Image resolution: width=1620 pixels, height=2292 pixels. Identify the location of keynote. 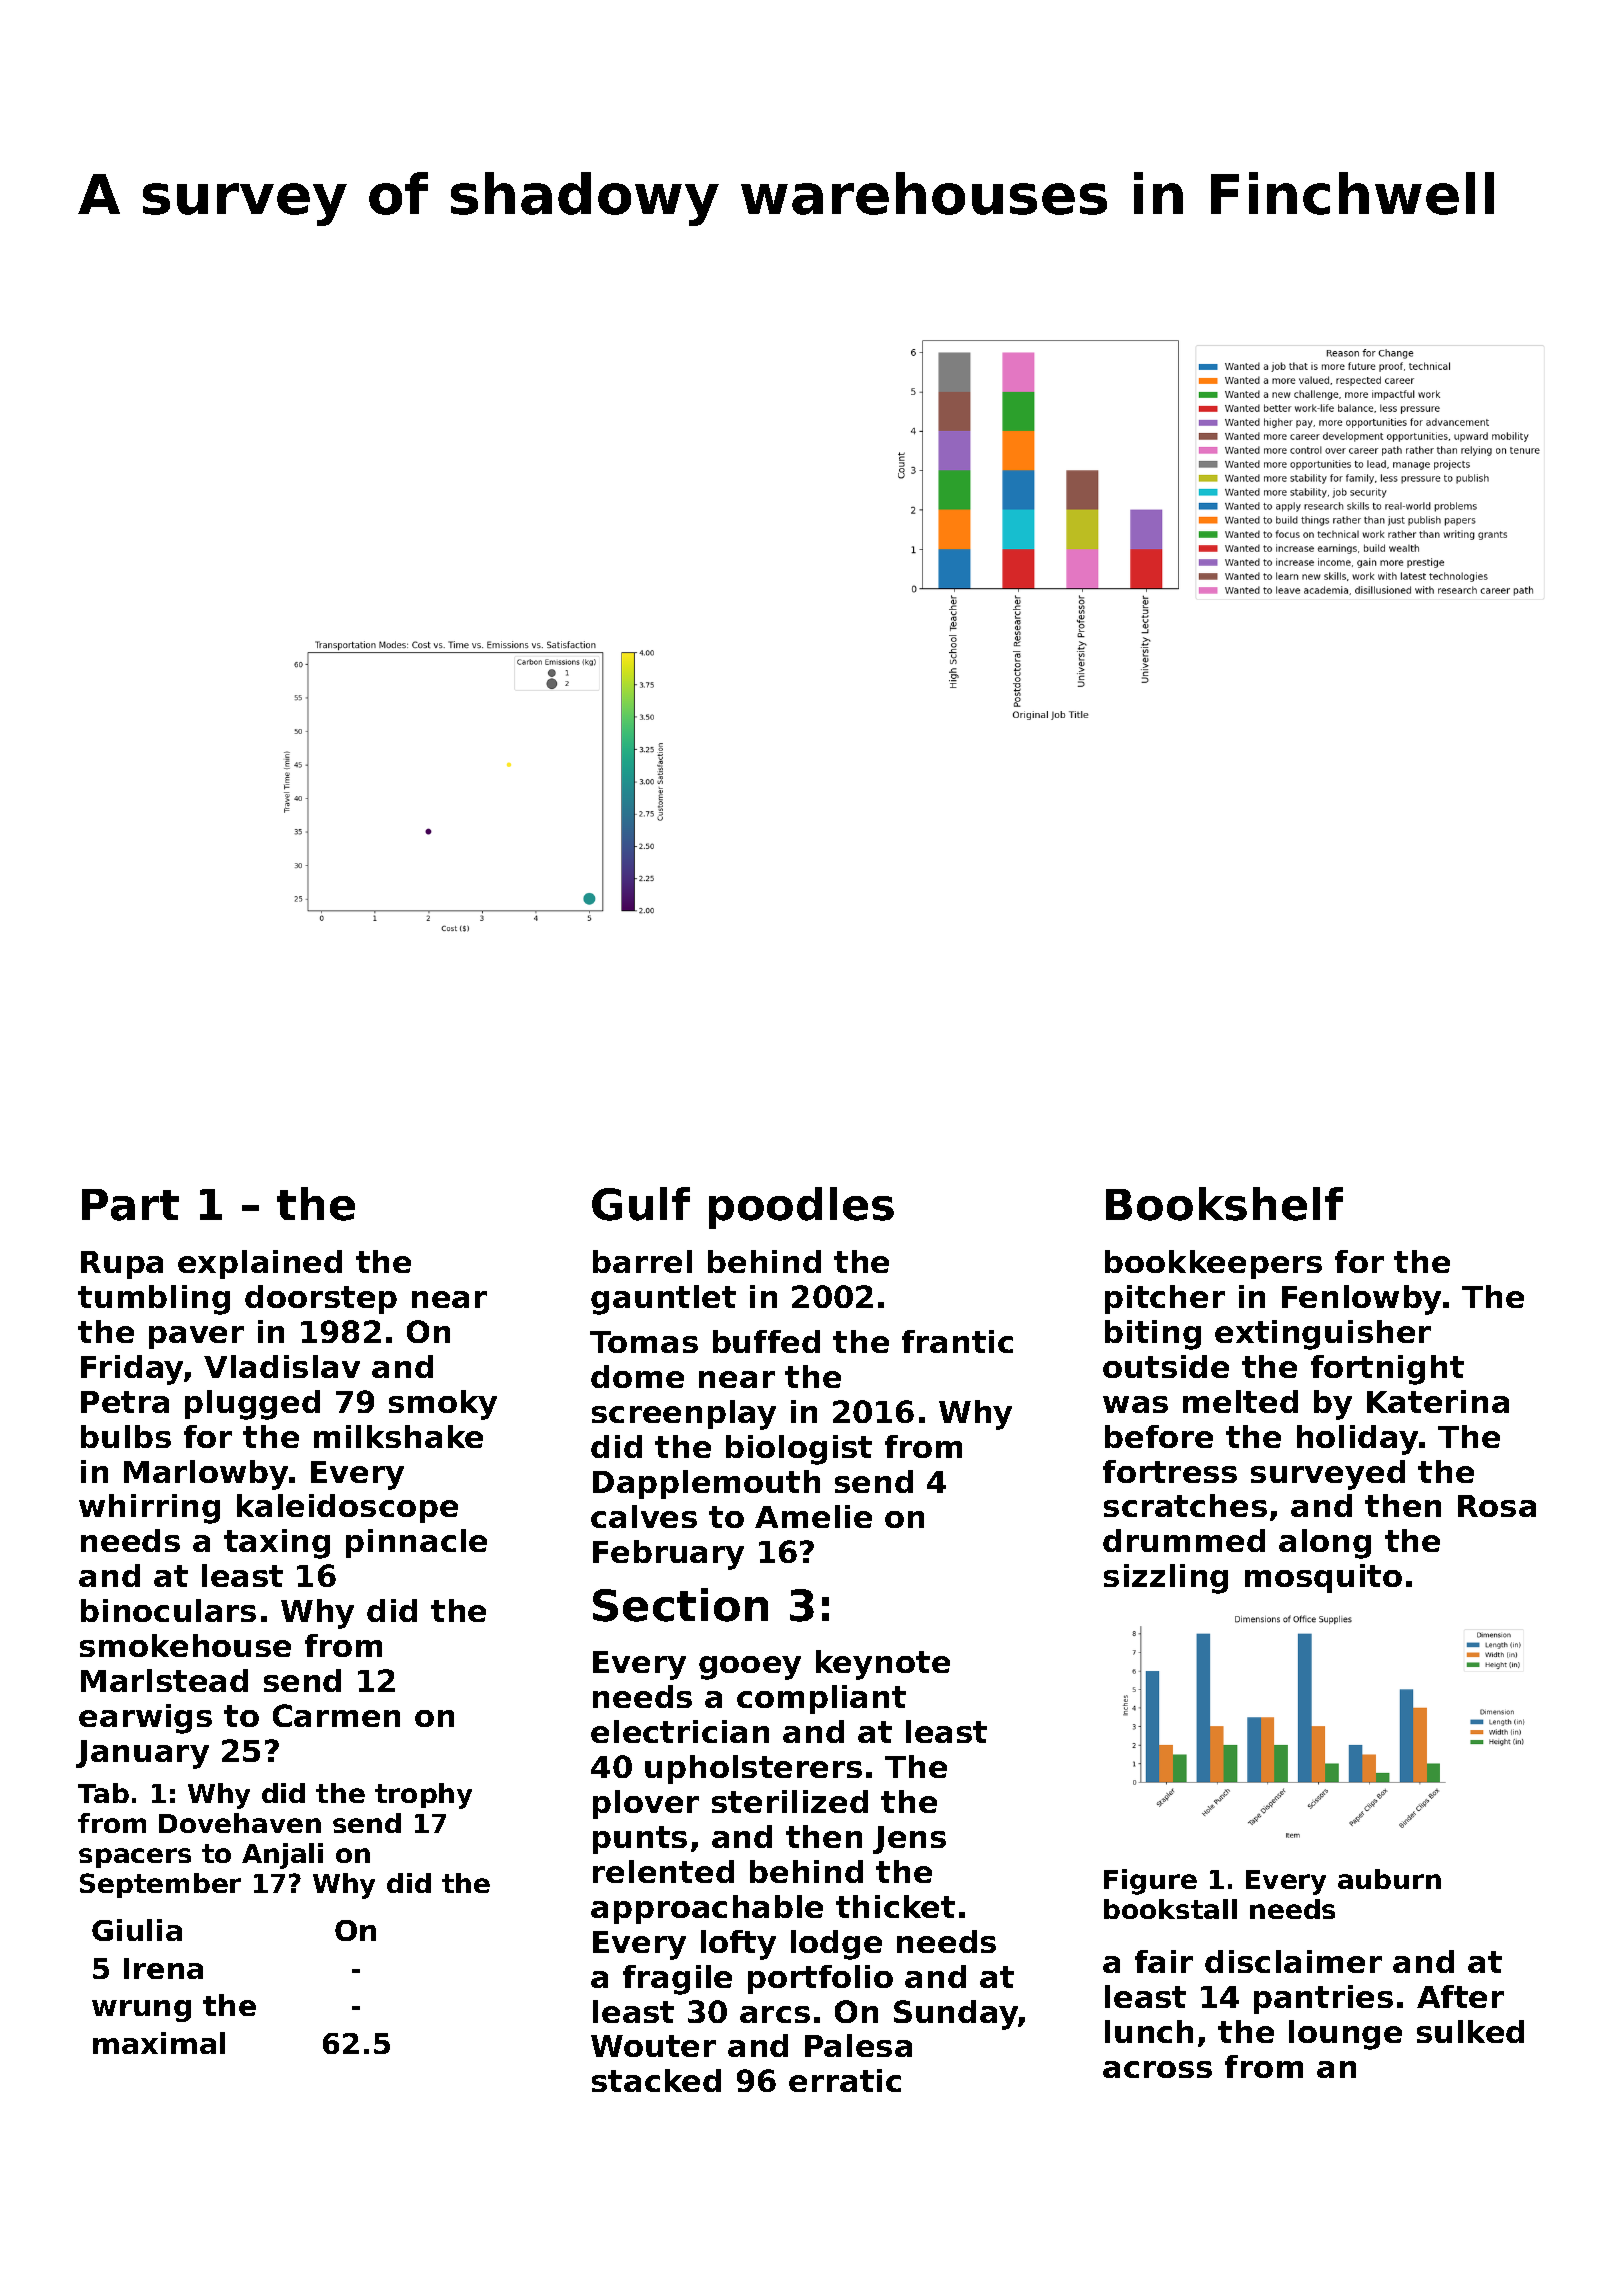
(883, 1665).
